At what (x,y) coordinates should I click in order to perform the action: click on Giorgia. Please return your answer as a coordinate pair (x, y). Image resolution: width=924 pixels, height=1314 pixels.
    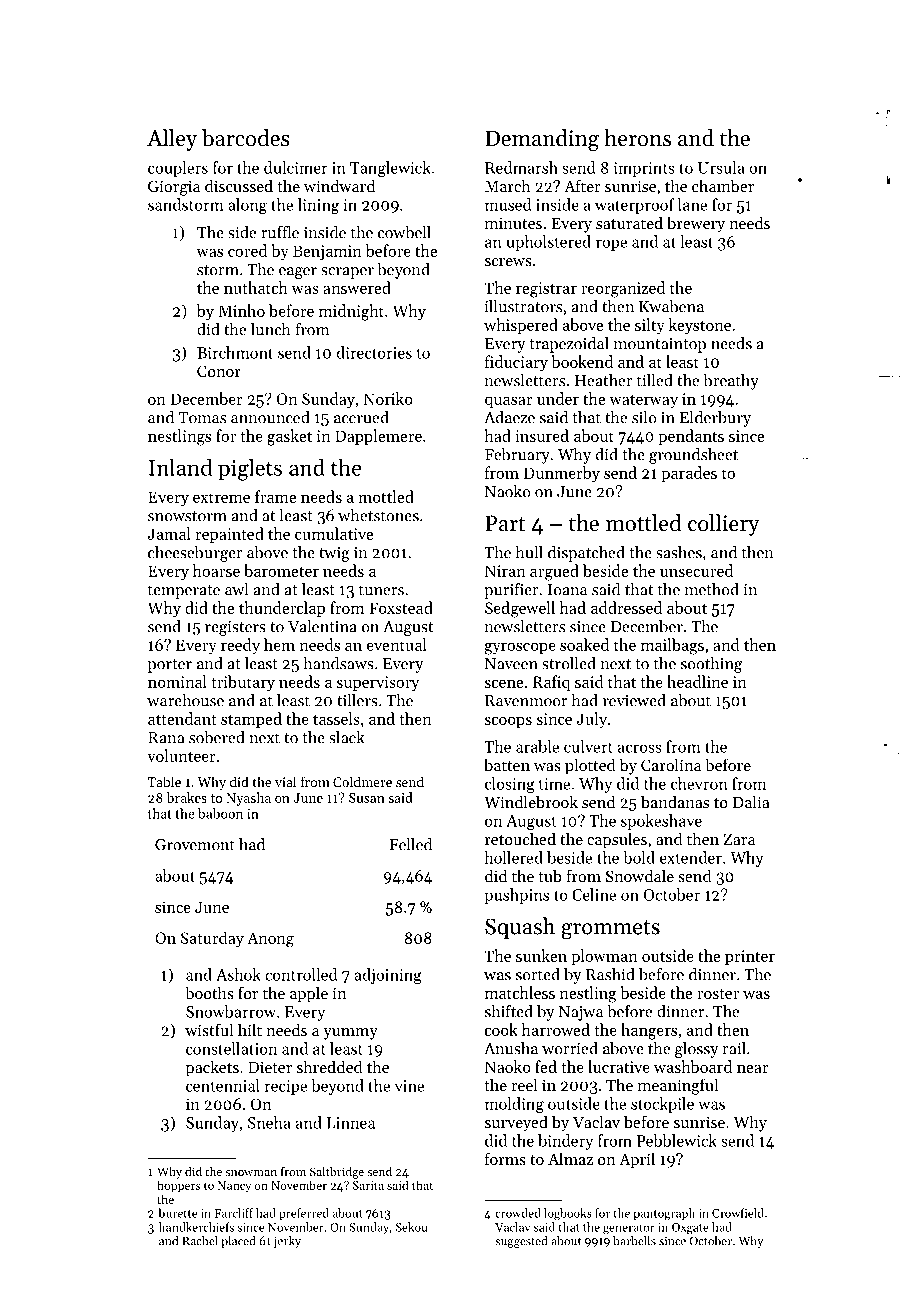
    Looking at the image, I should click on (174, 188).
